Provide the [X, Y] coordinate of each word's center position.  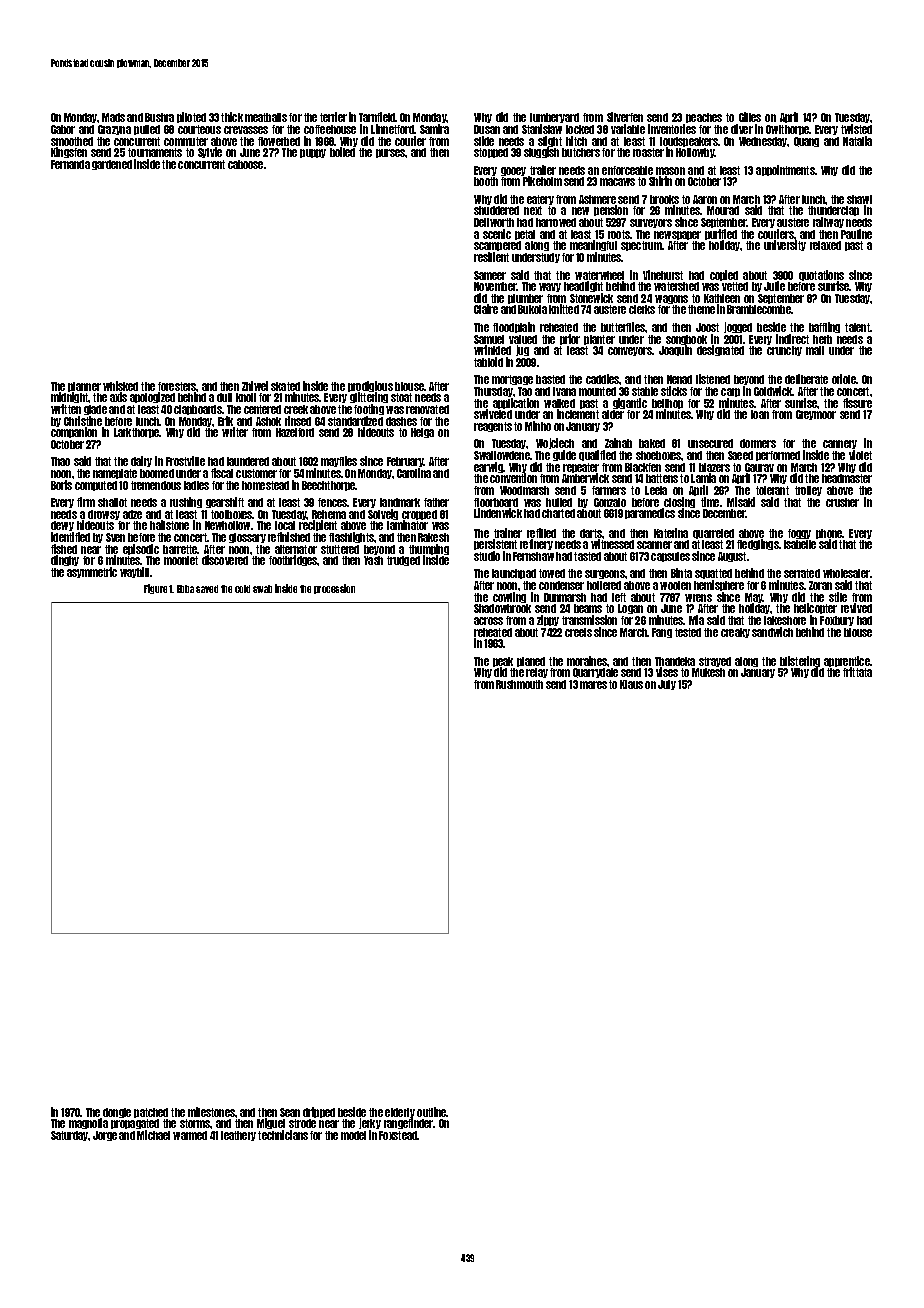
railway [828, 222]
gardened [112, 165]
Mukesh [708, 672]
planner [84, 387]
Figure [155, 589]
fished [64, 549]
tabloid [488, 362]
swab [262, 589]
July [667, 685]
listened [713, 379]
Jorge [105, 1136]
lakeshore [785, 620]
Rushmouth [519, 684]
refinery [536, 544]
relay [537, 673]
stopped [491, 153]
